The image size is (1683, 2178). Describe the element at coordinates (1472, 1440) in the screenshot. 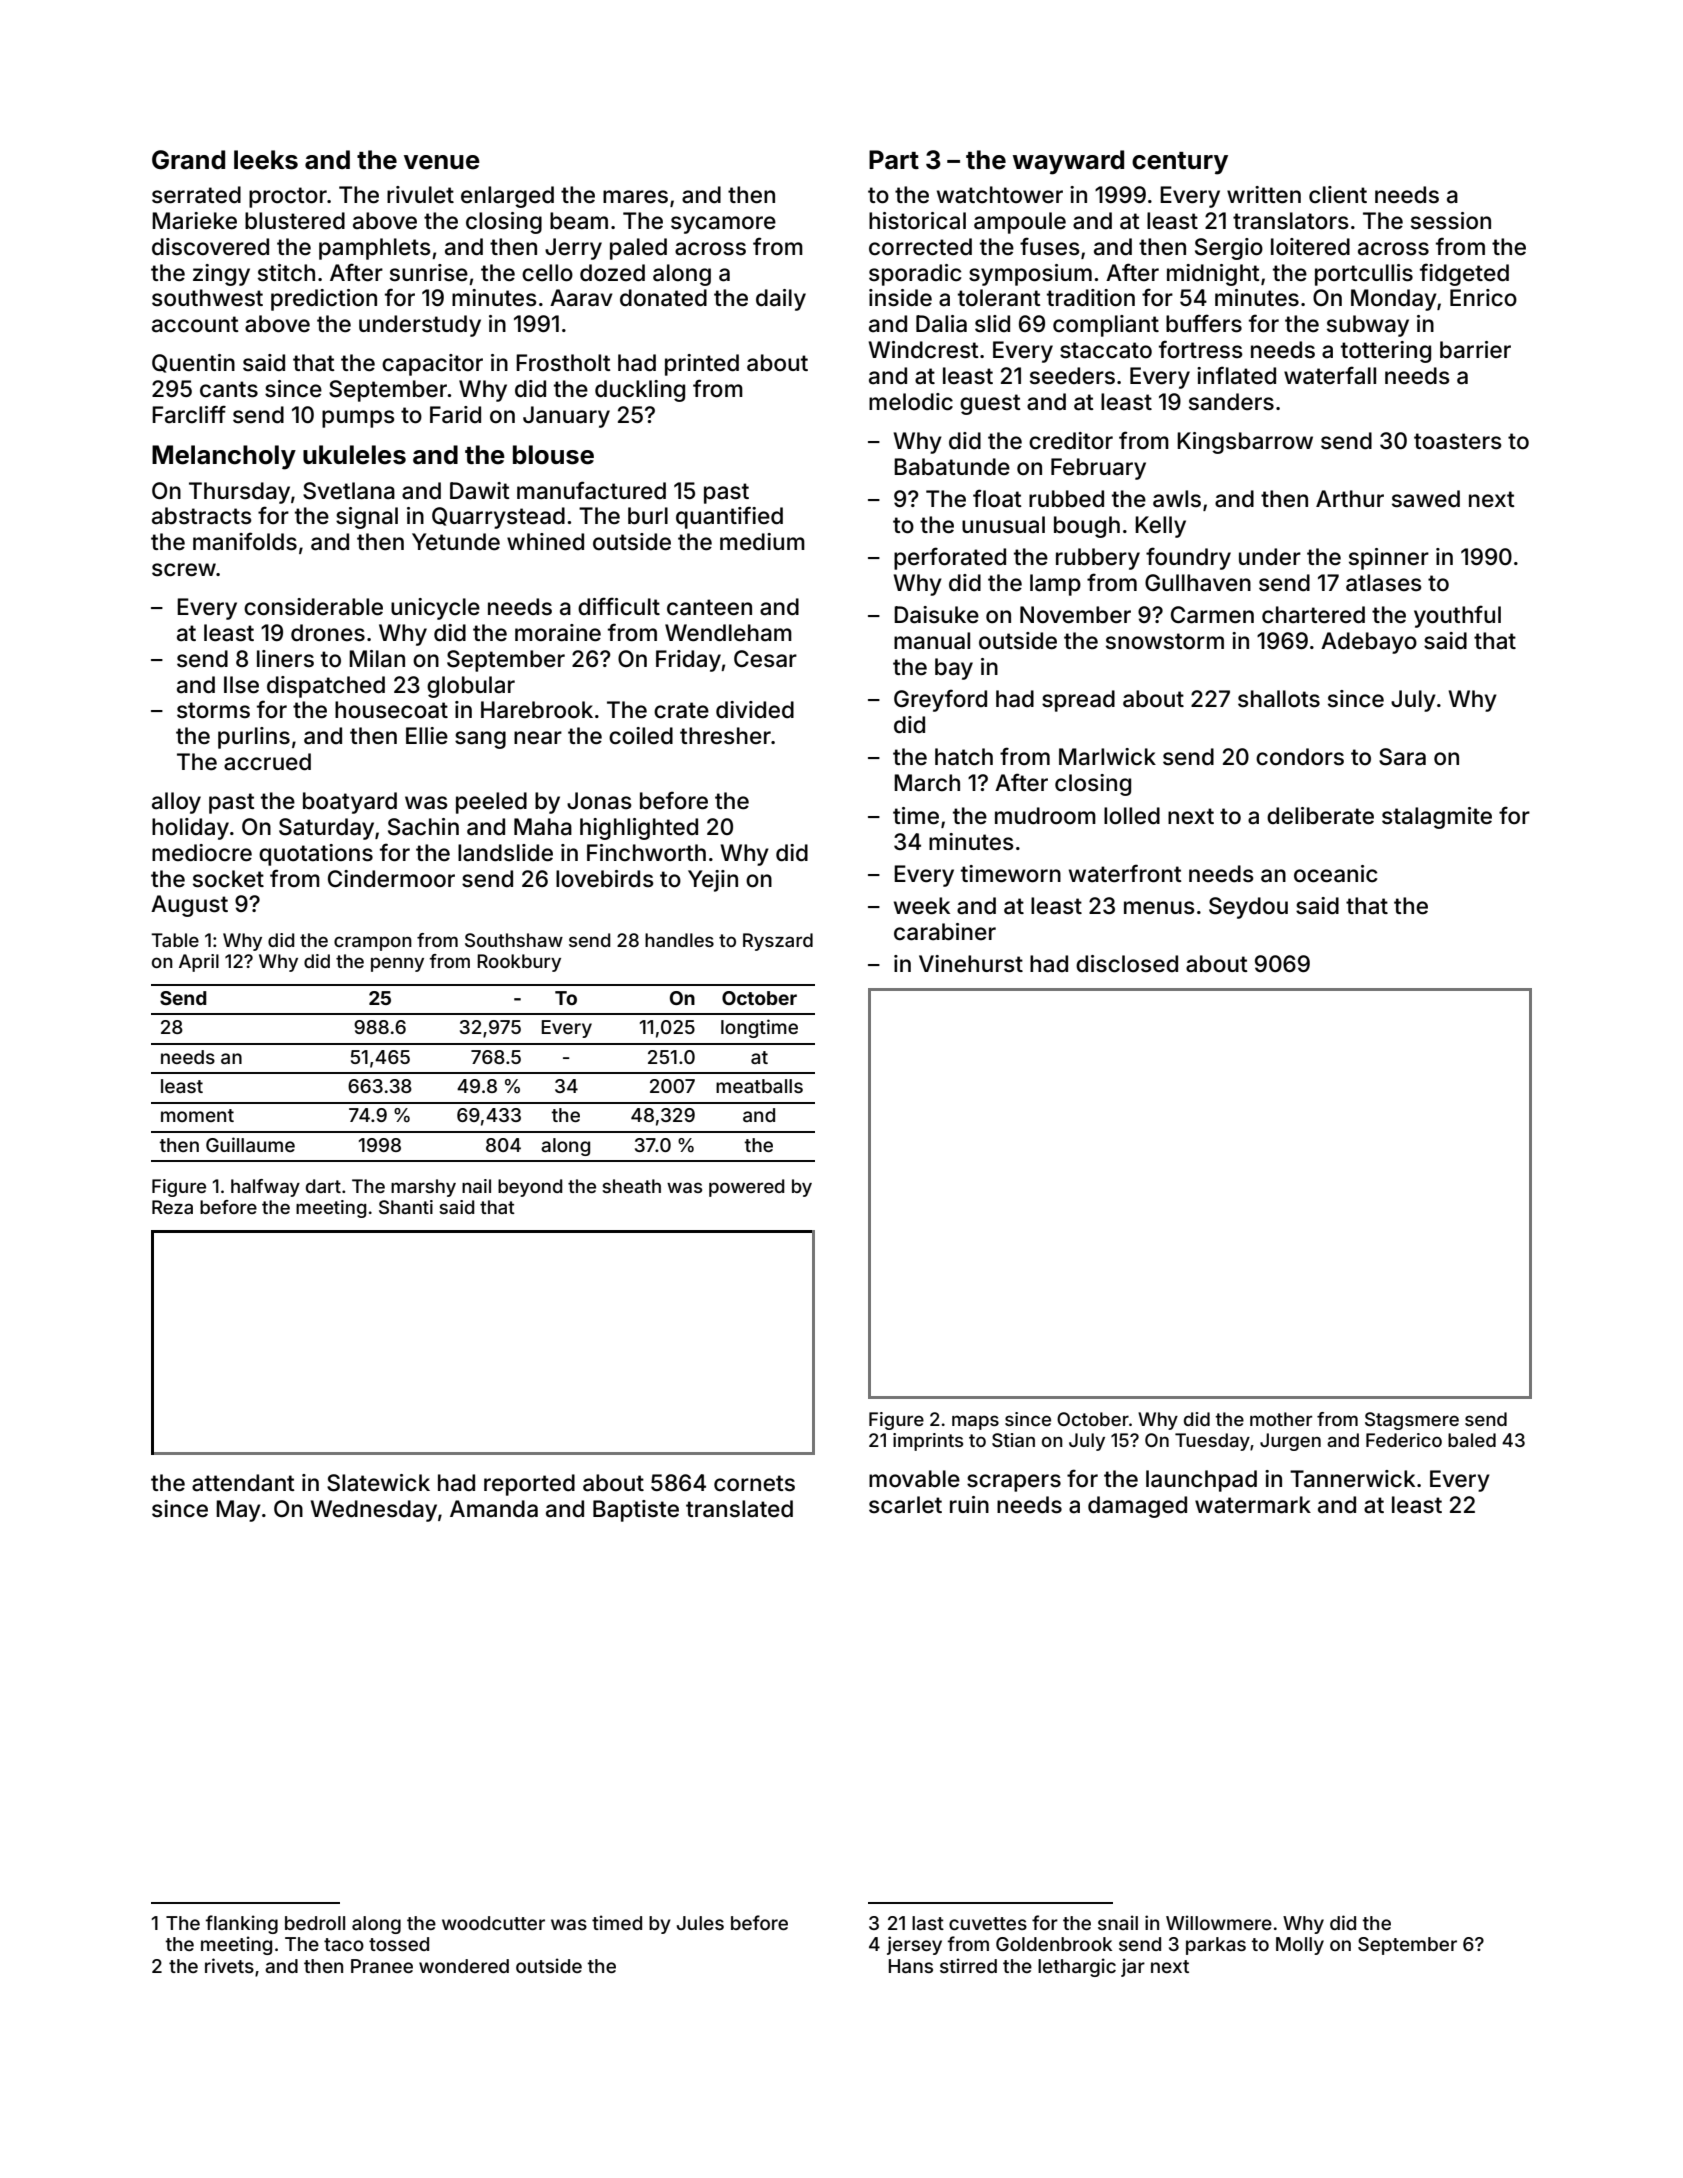

I see `baled` at that location.
